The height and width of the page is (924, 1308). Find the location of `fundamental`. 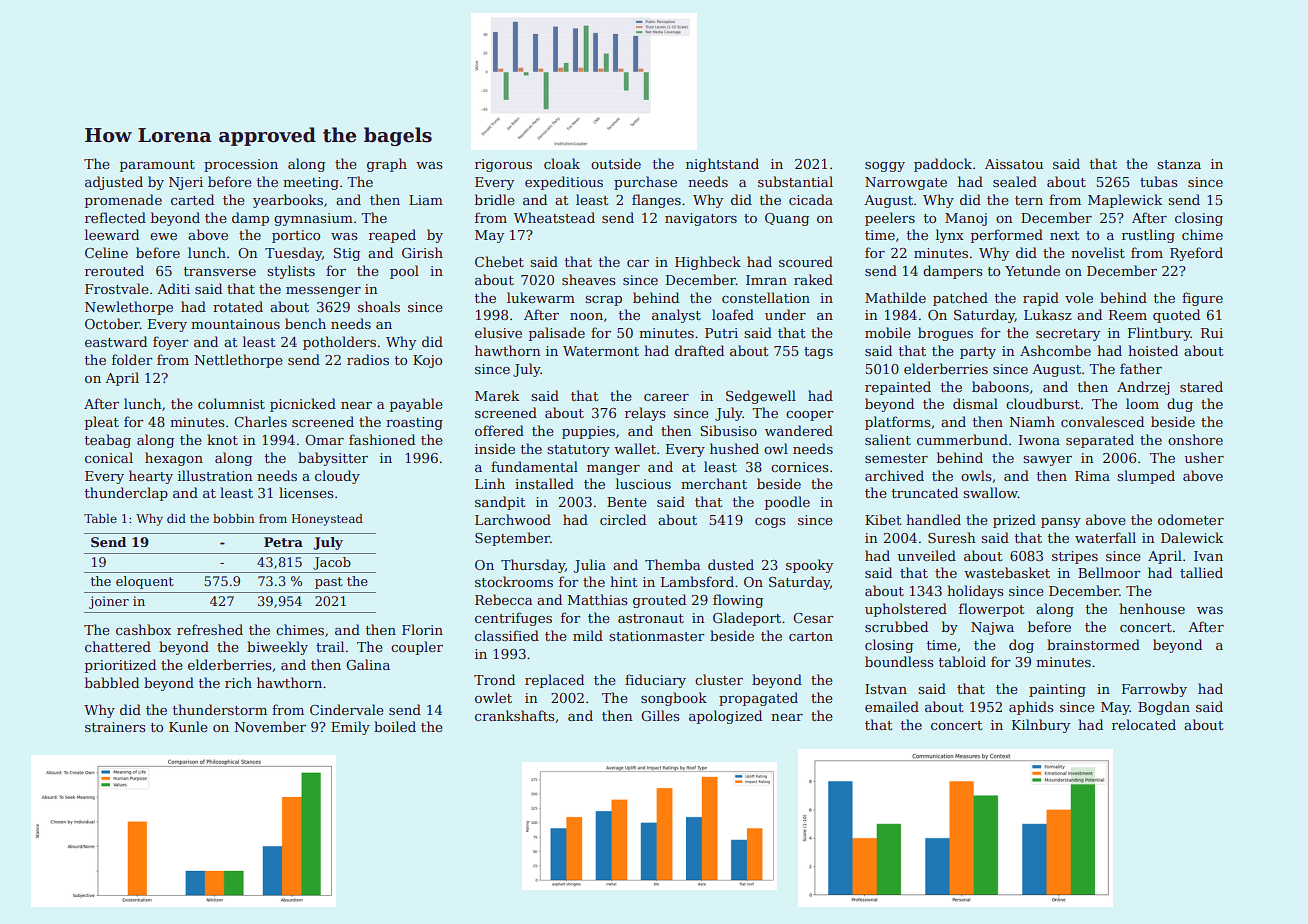

fundamental is located at coordinates (534, 466).
